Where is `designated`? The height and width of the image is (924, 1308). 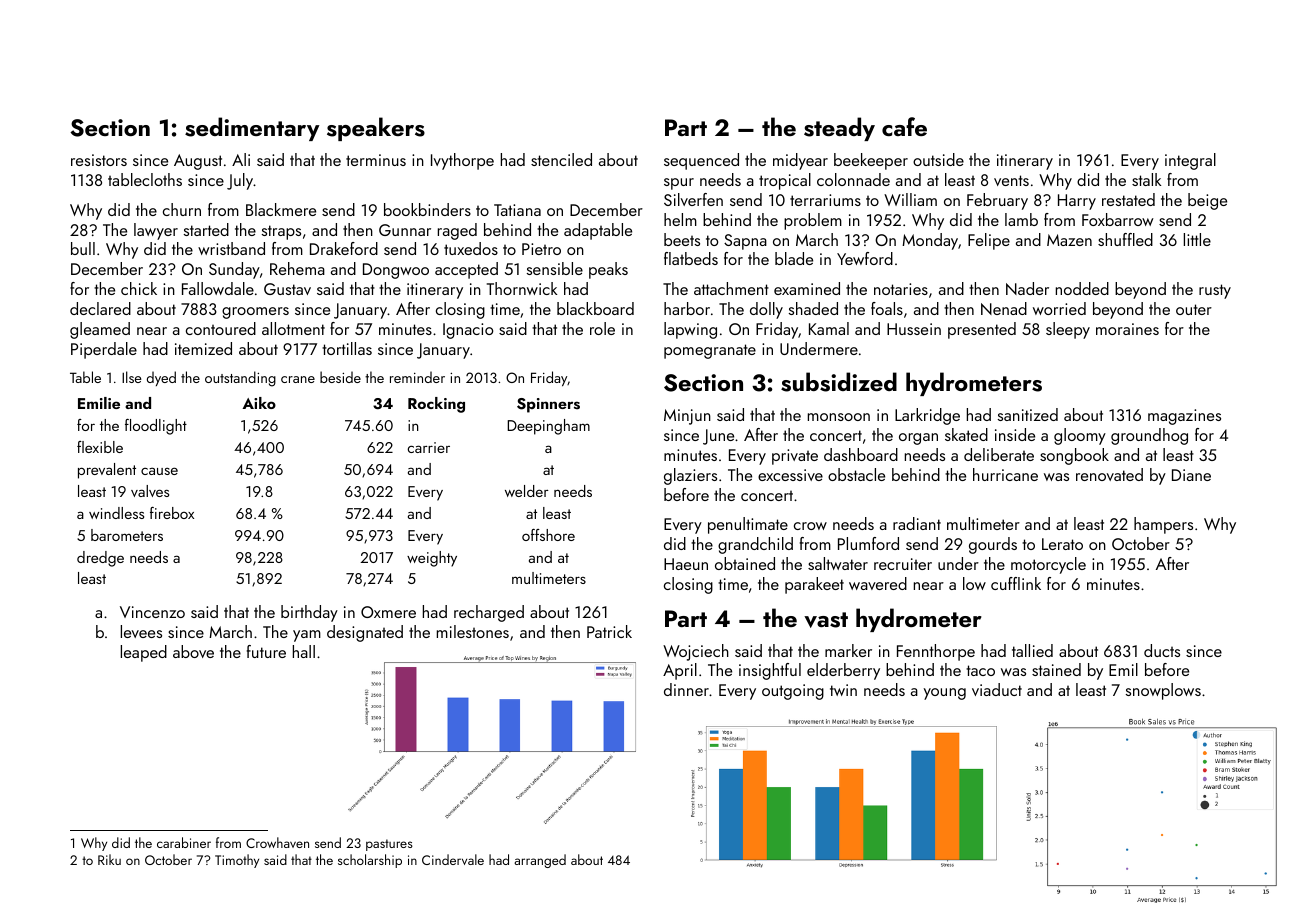
designated is located at coordinates (365, 633).
